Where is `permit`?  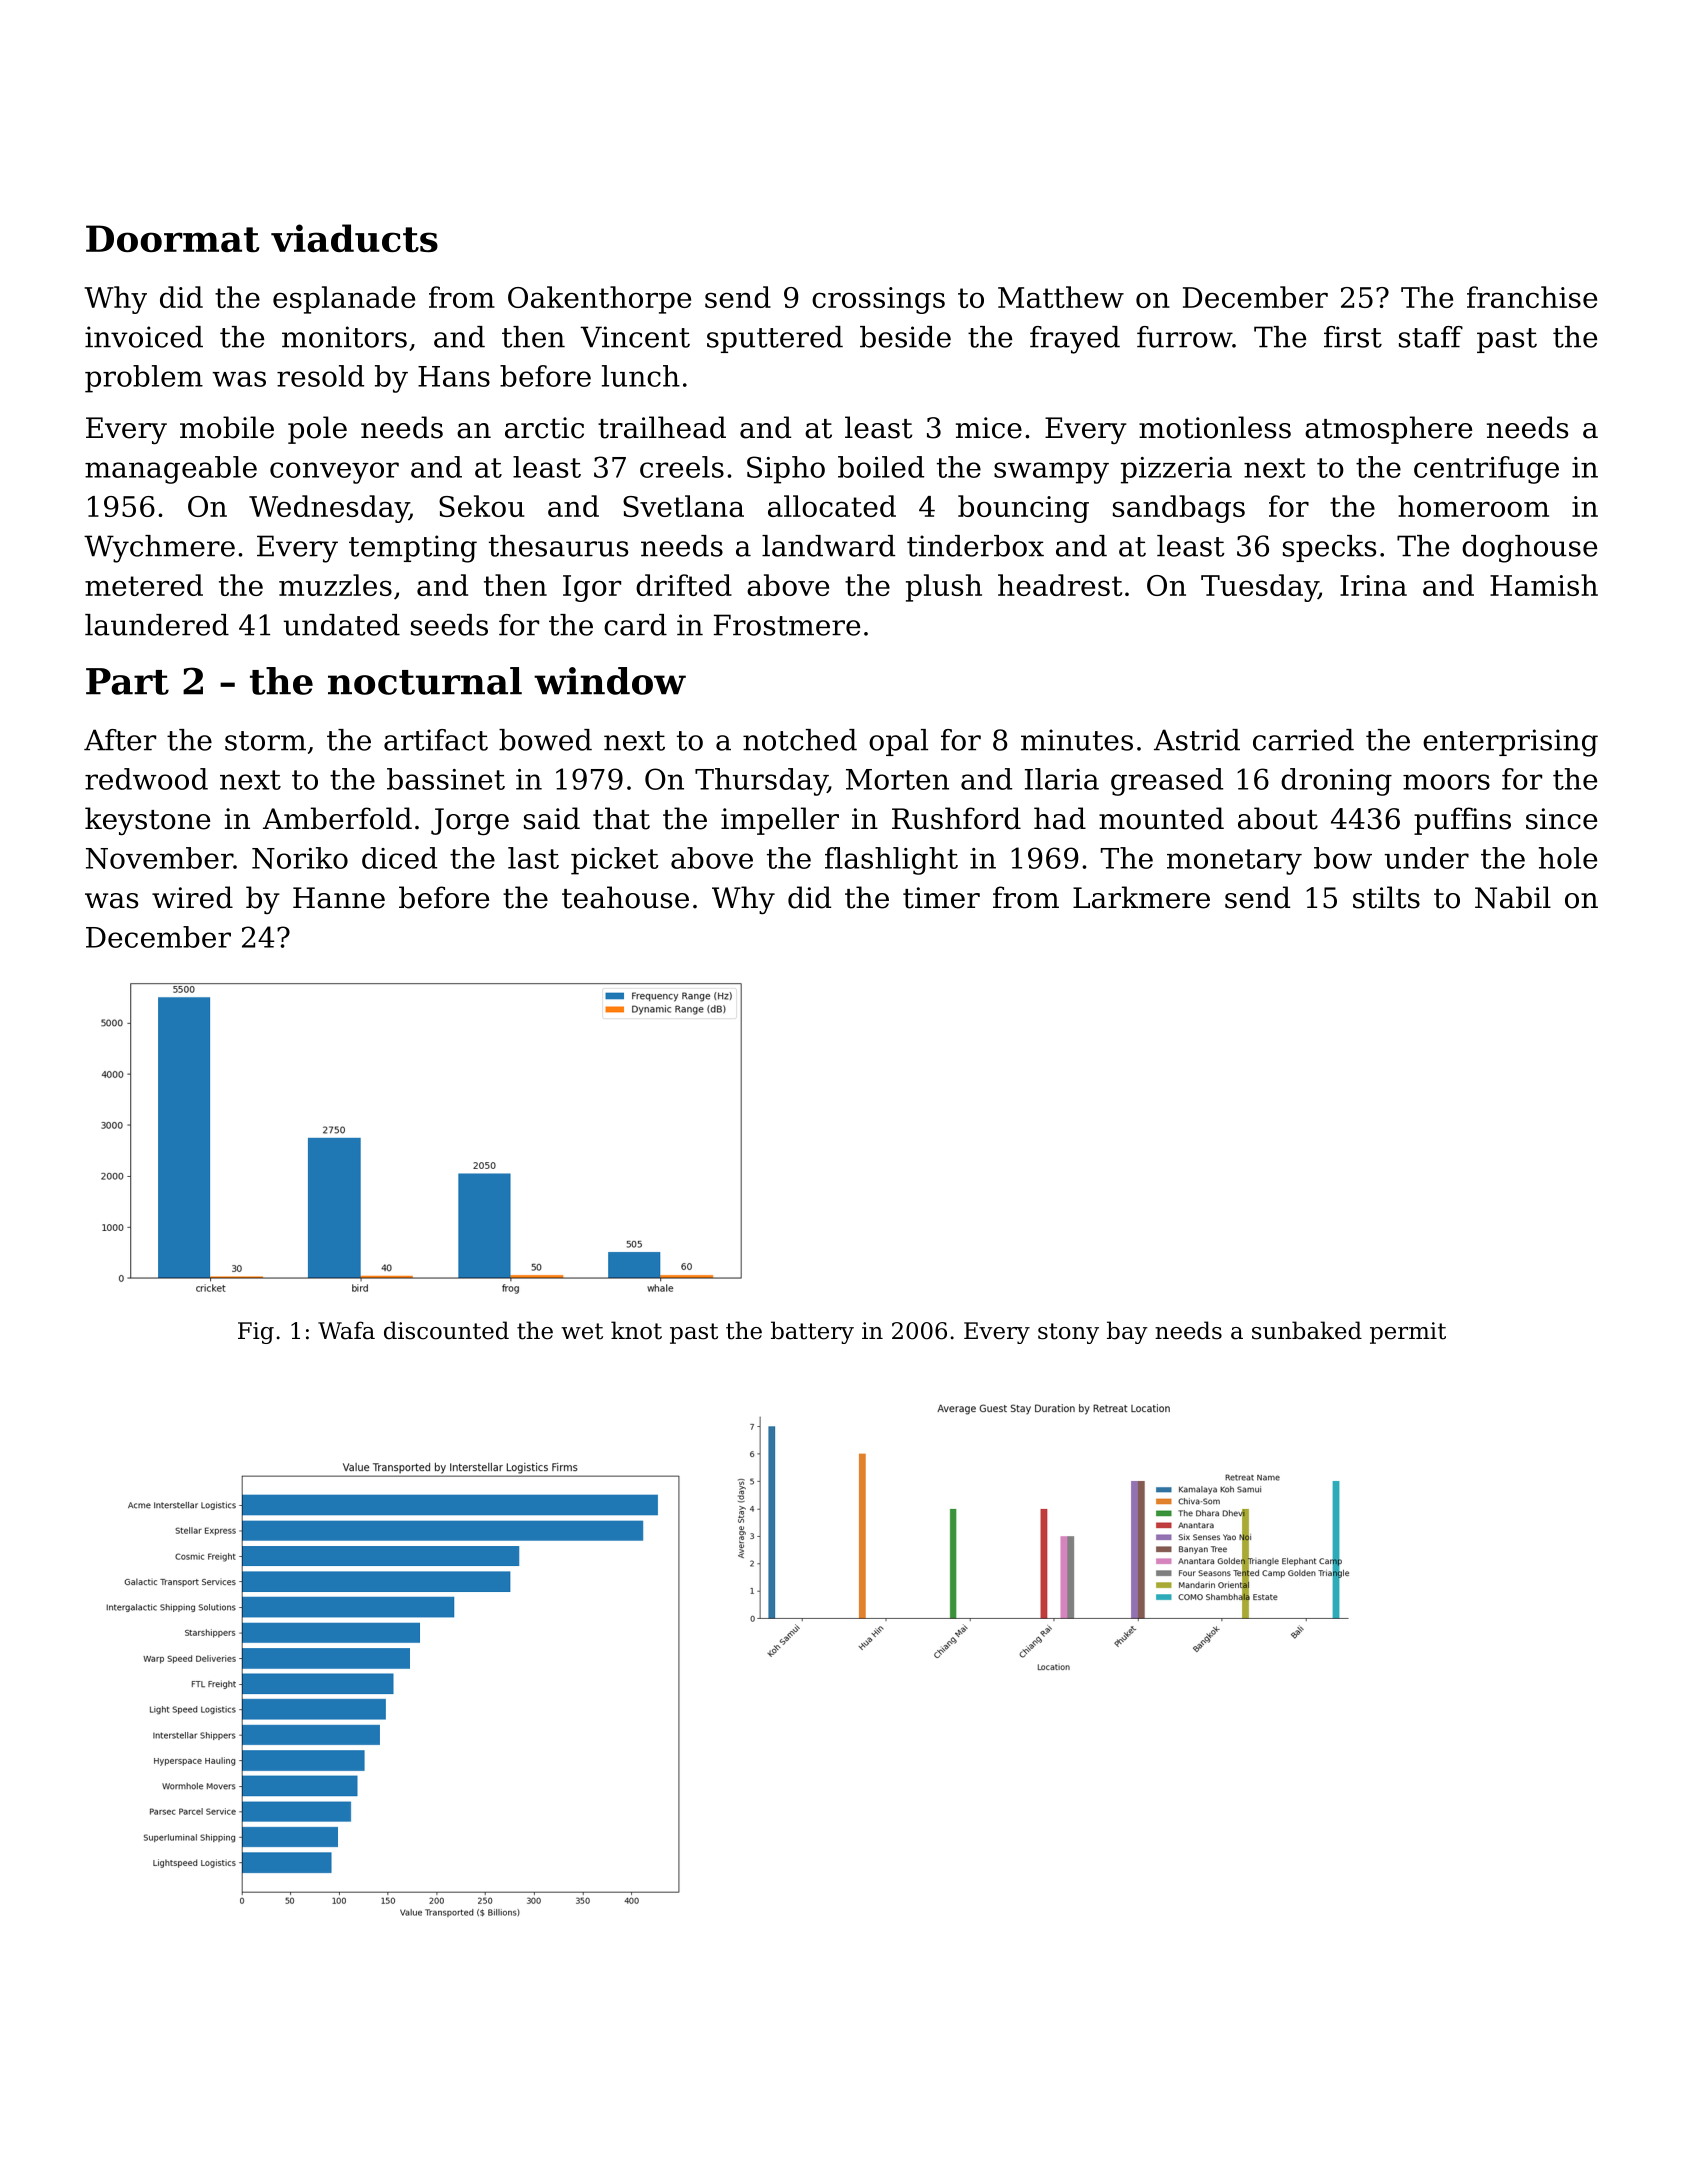 permit is located at coordinates (1408, 1333).
